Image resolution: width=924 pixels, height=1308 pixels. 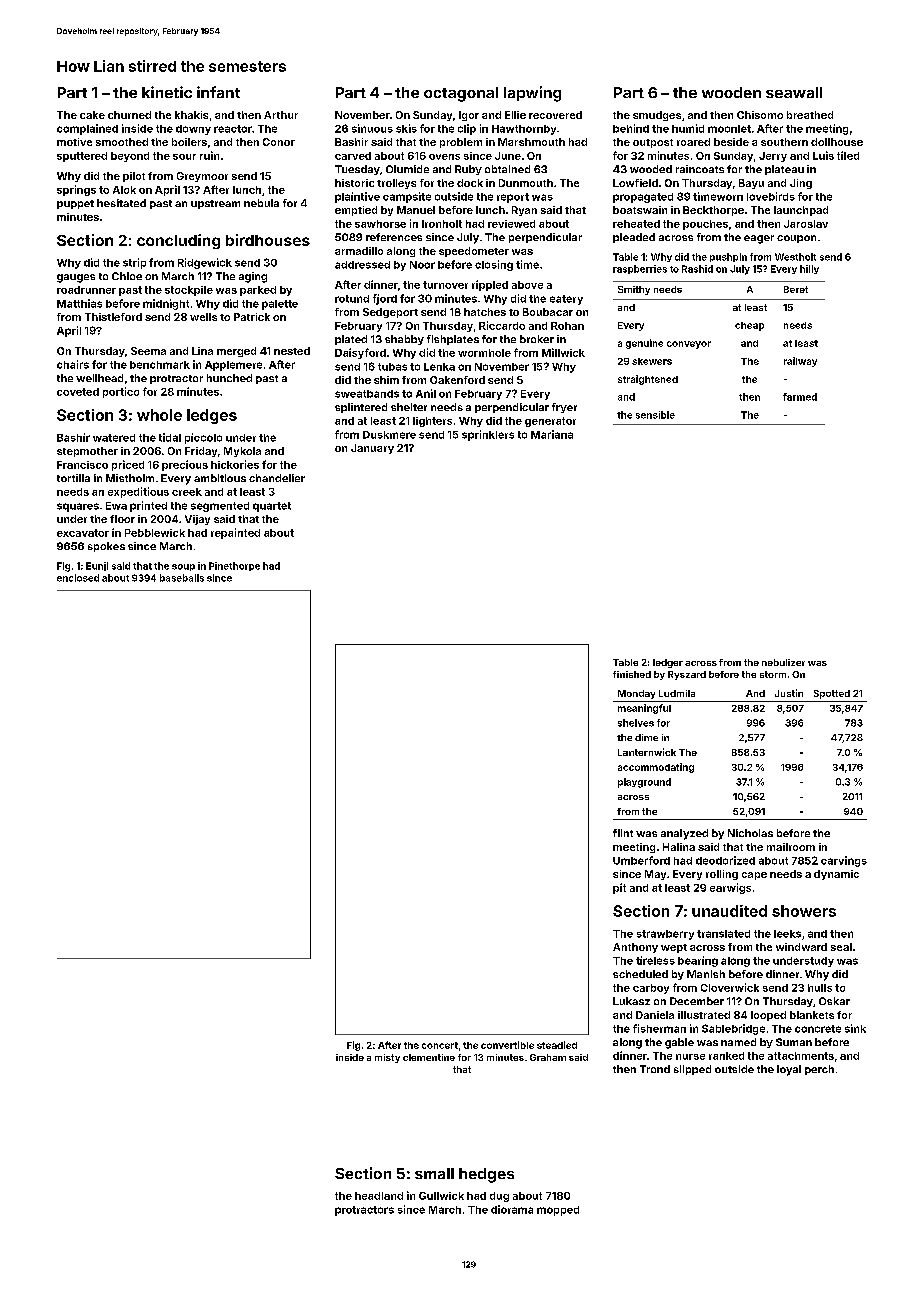 I want to click on misty, so click(x=387, y=1058).
